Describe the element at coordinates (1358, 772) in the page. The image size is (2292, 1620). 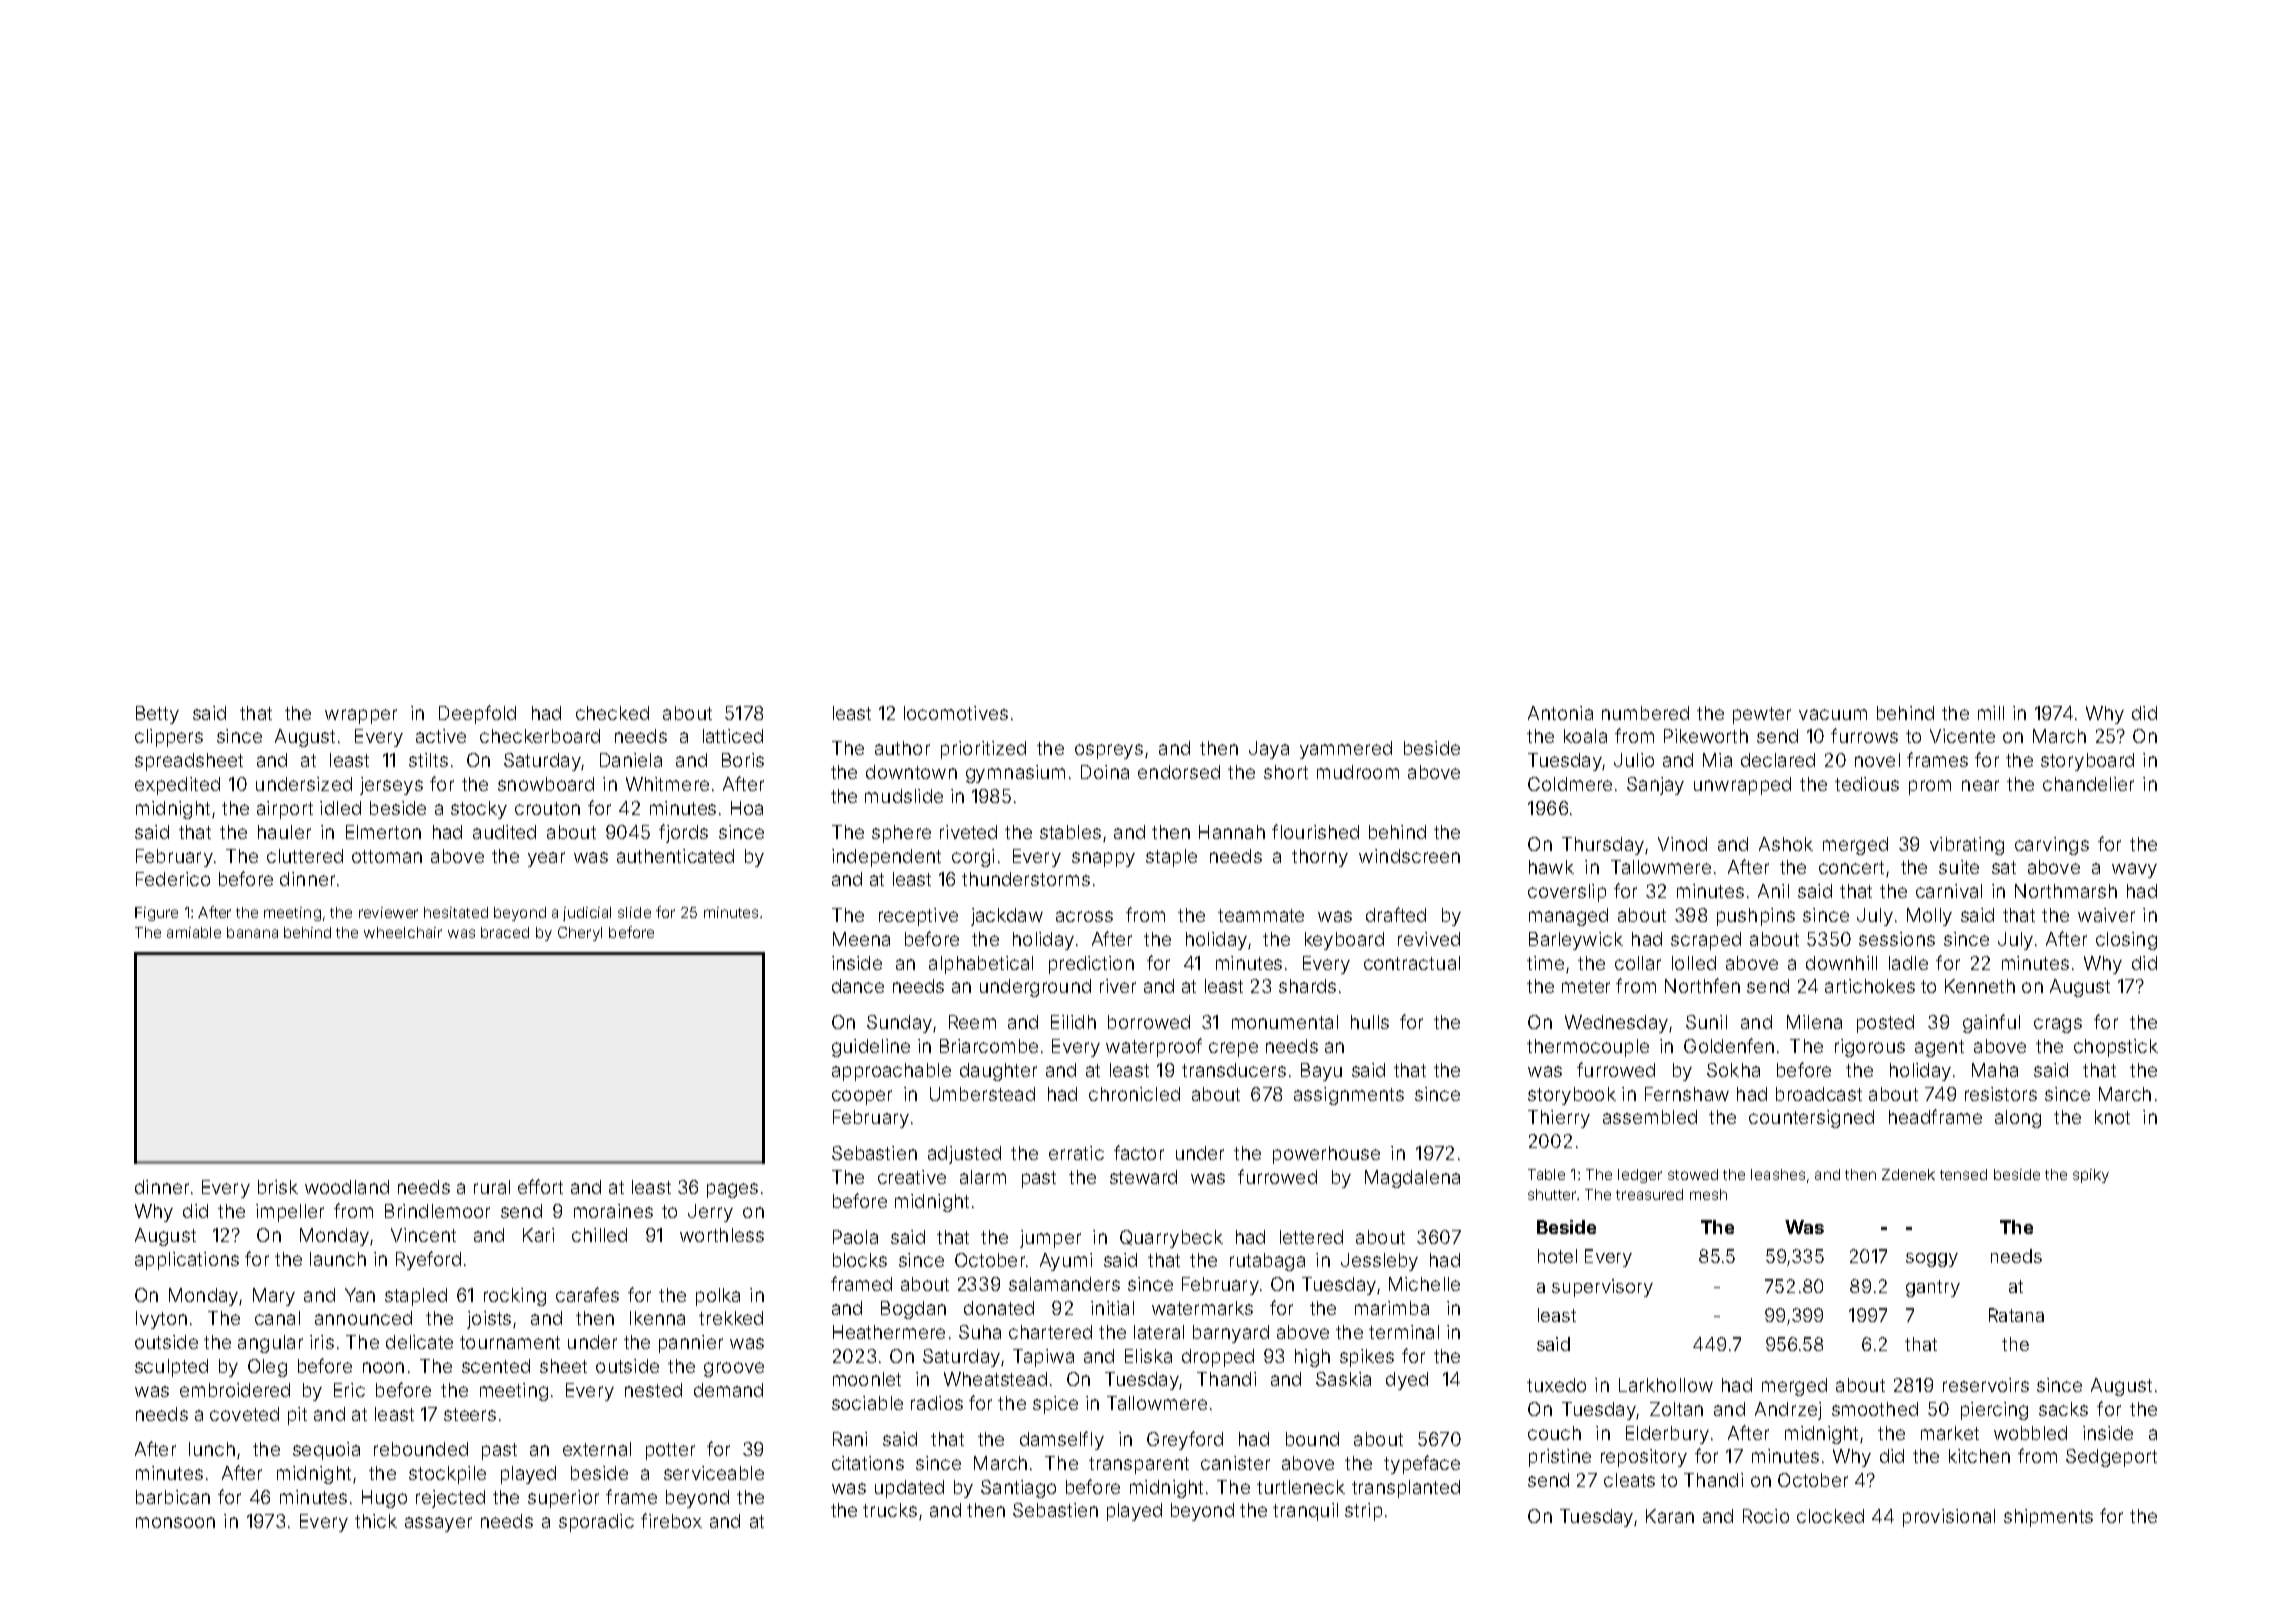
I see `mudroom` at that location.
